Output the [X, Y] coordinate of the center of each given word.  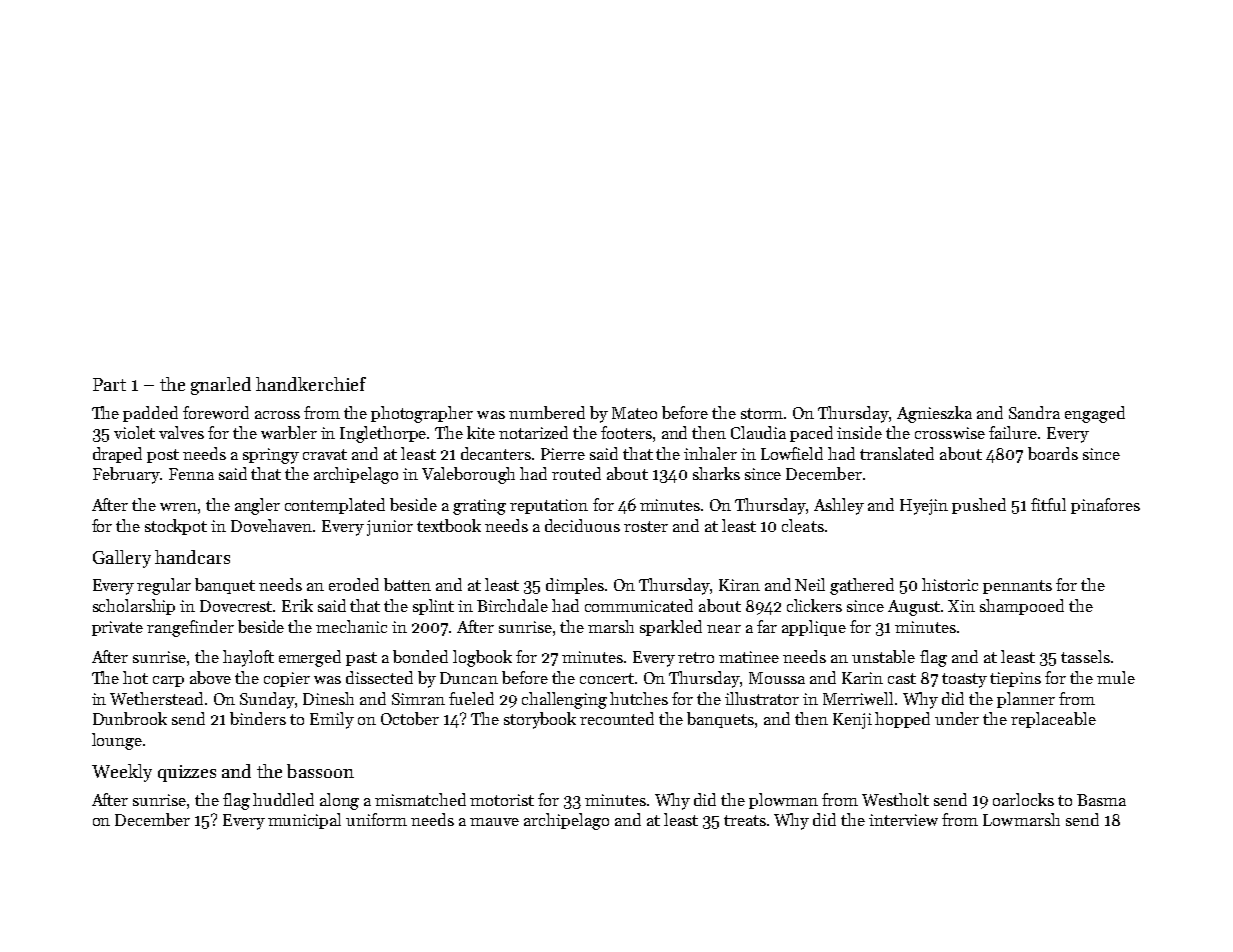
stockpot [176, 527]
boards [1053, 453]
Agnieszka [934, 414]
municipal [304, 821]
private [117, 628]
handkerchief [311, 384]
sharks [716, 473]
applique [814, 628]
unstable [883, 656]
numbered [547, 412]
